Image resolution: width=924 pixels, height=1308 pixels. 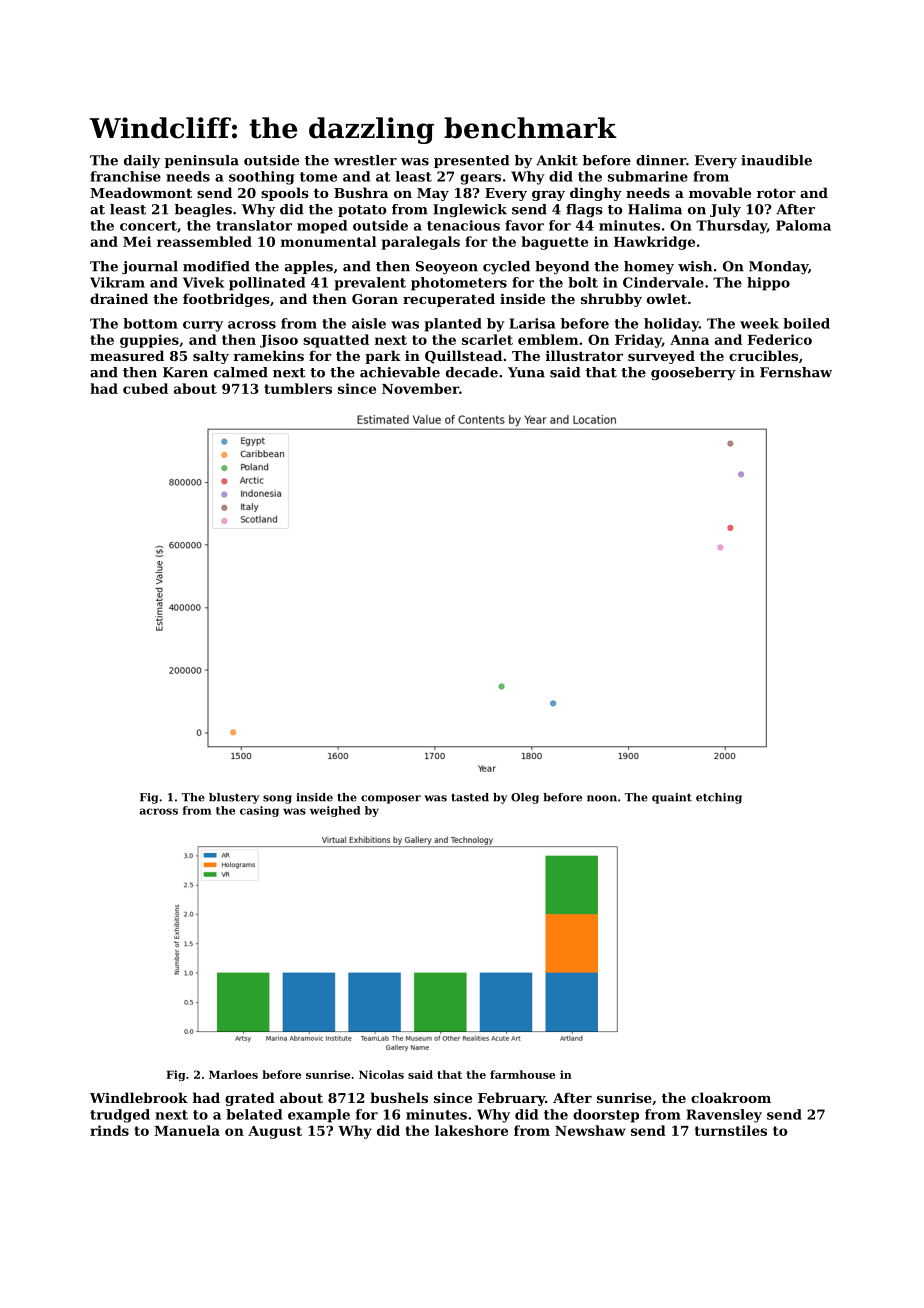 I want to click on Paloma, so click(x=803, y=225).
